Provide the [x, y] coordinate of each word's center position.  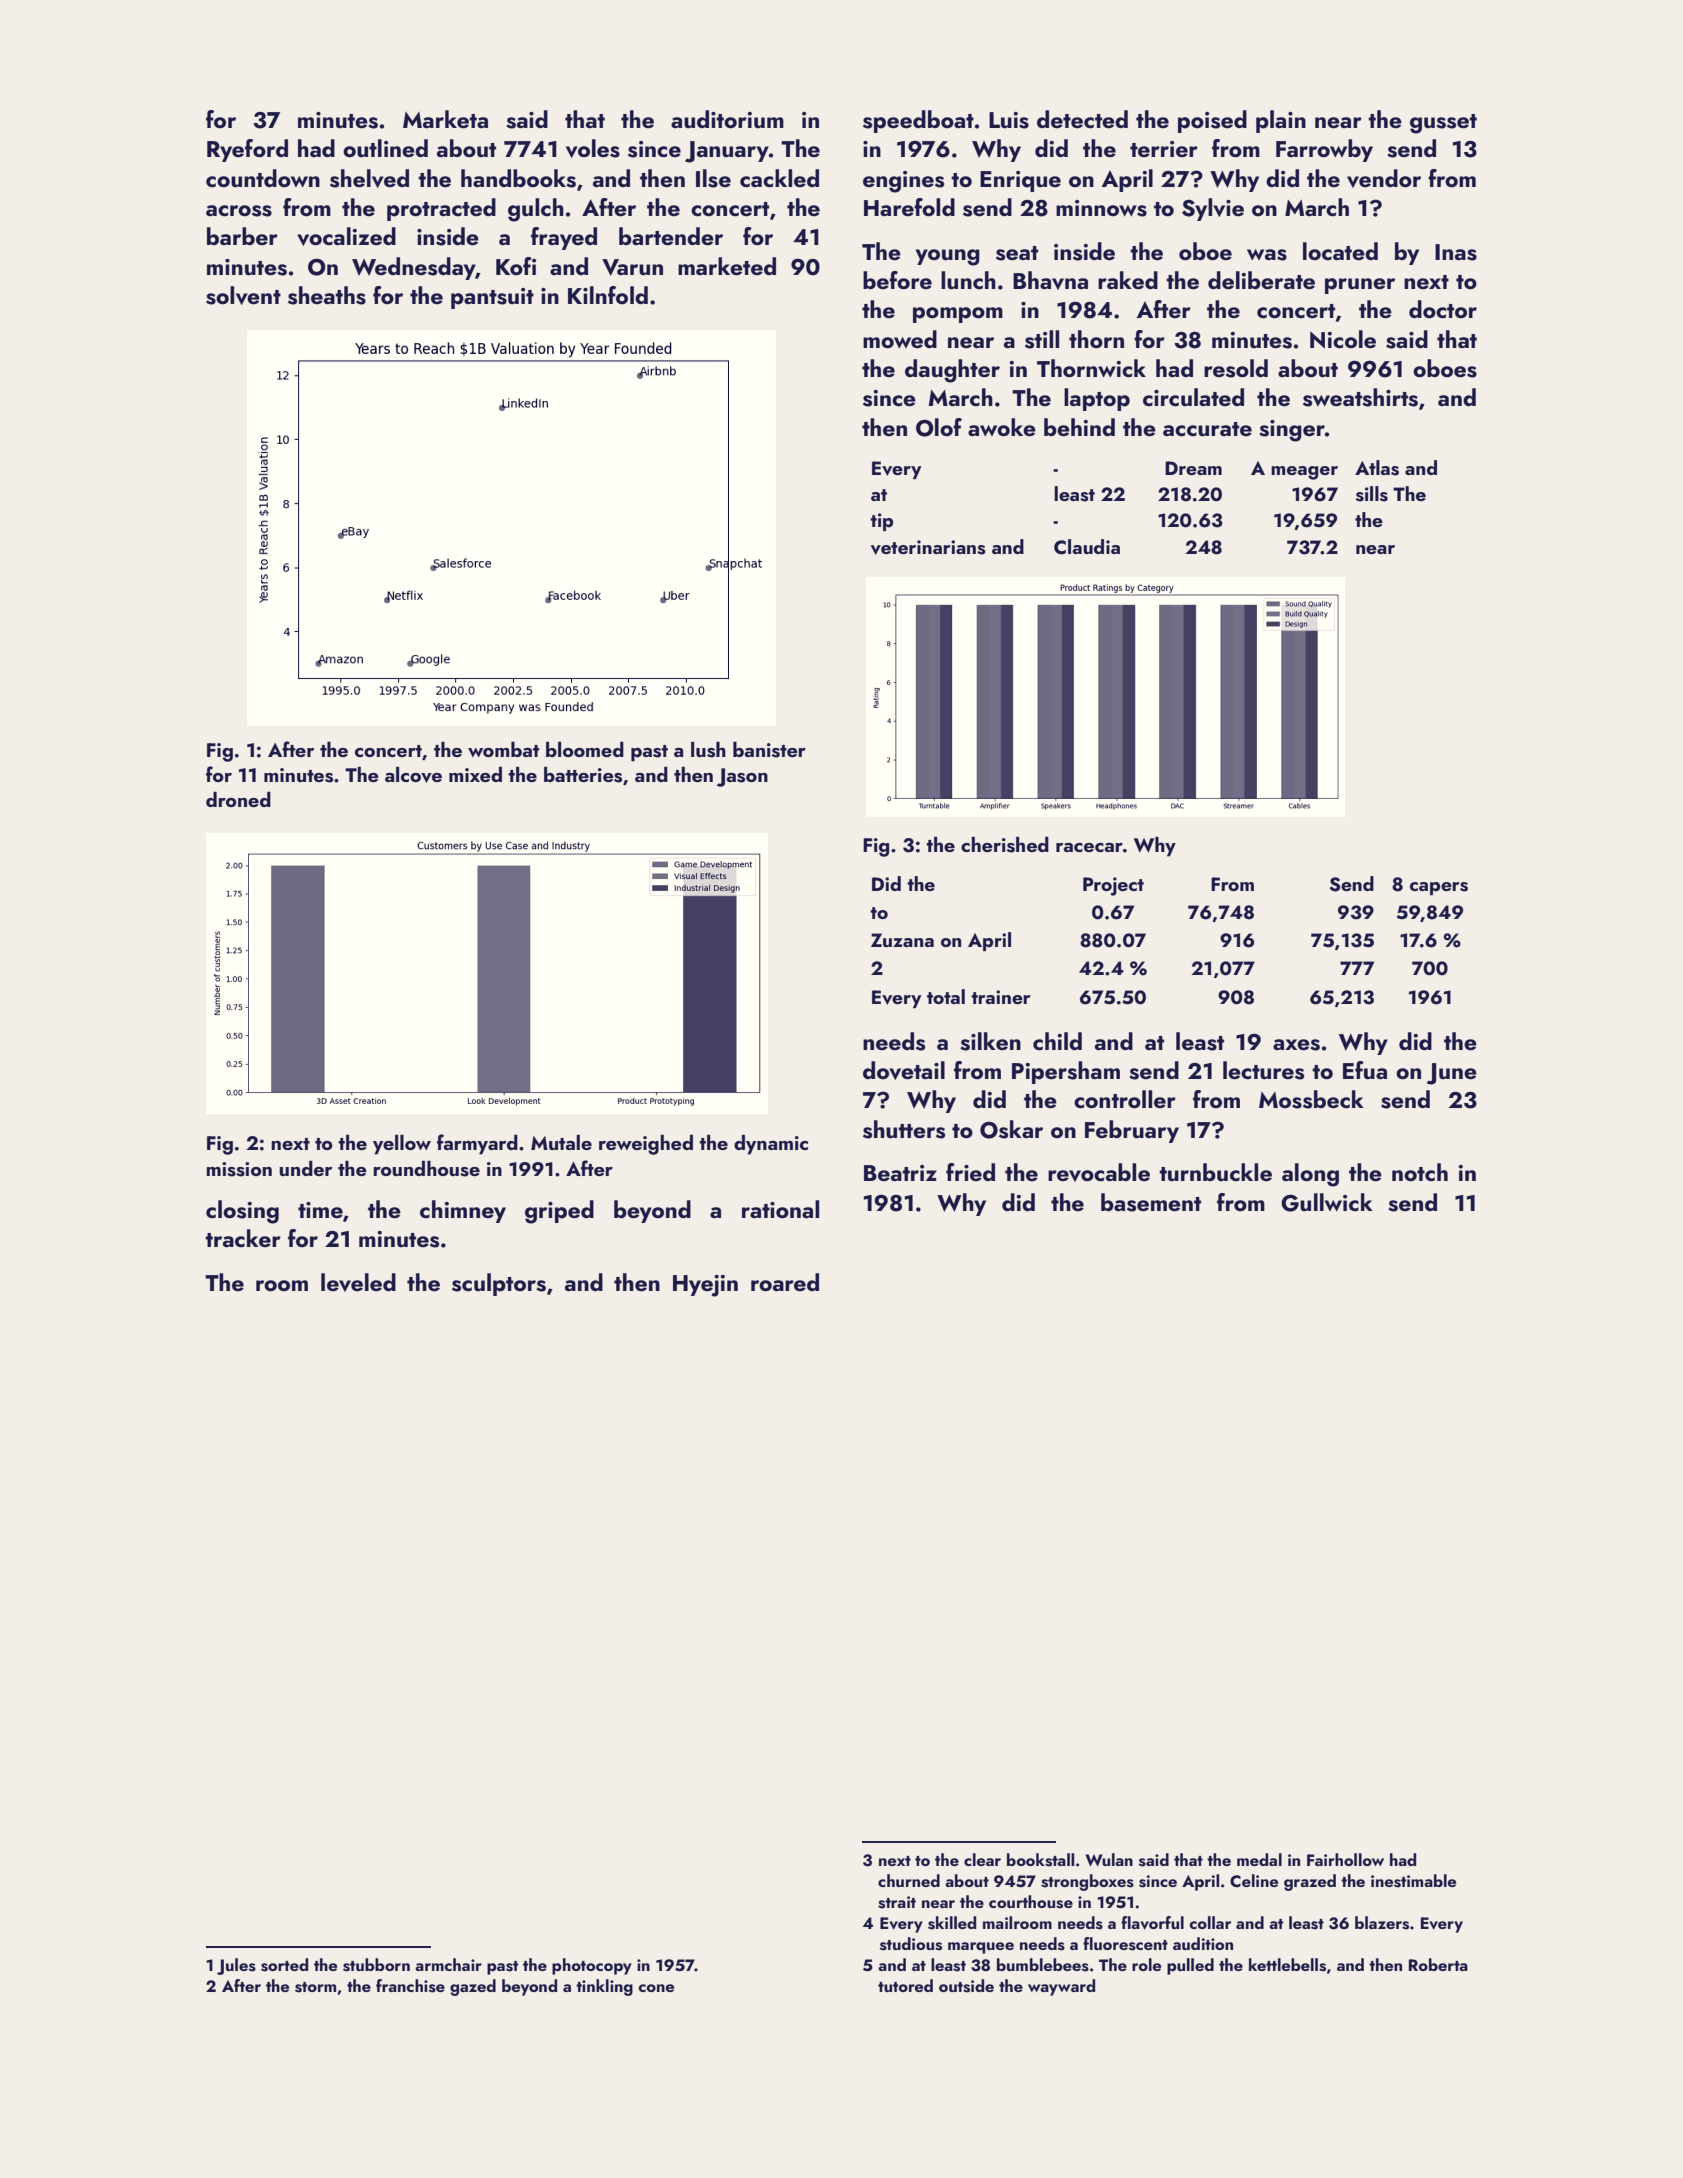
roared [785, 1282]
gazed [473, 1987]
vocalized [346, 236]
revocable [1099, 1172]
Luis [1009, 120]
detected [1082, 119]
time [320, 1210]
